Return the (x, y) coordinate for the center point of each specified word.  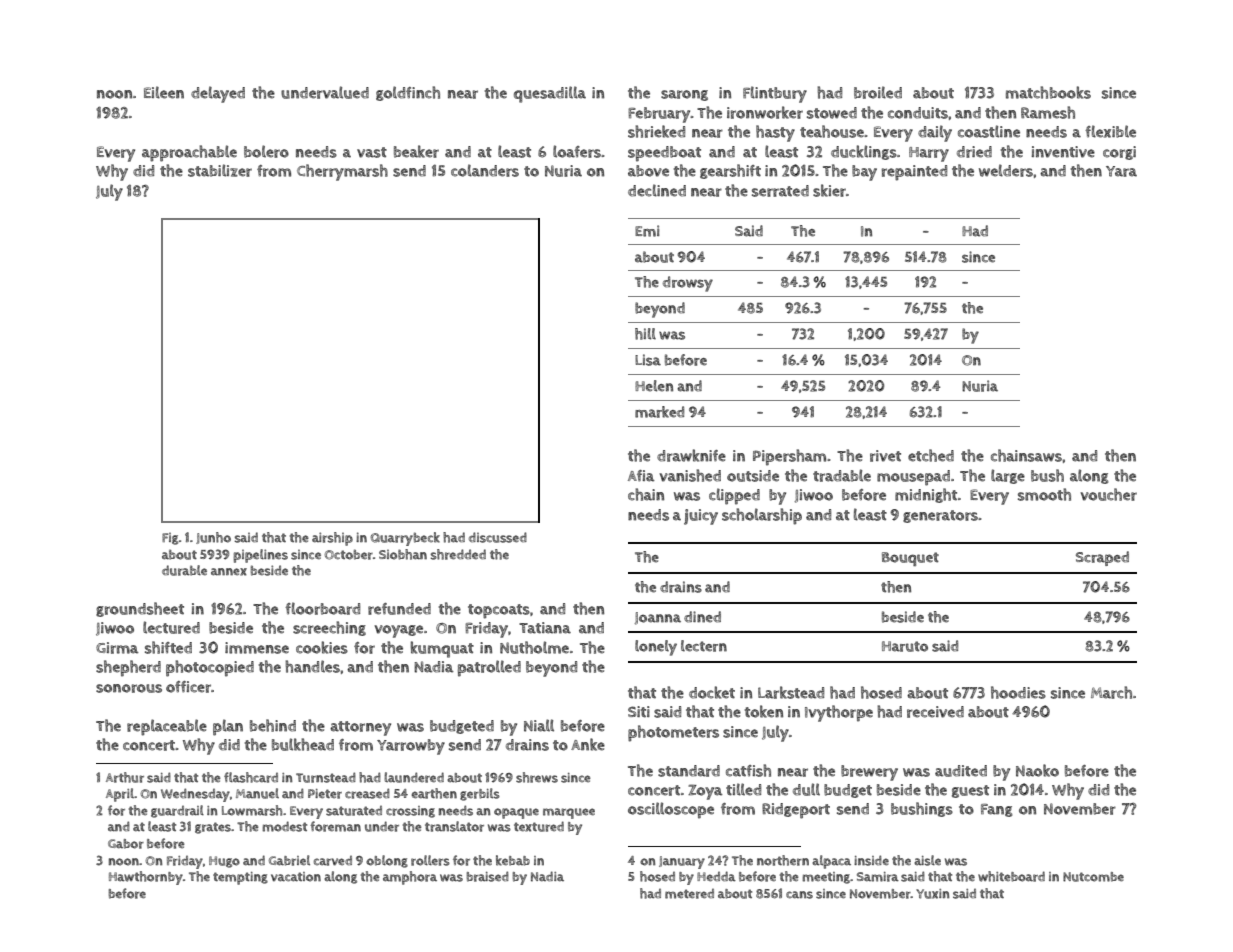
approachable (189, 153)
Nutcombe (1093, 877)
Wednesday (195, 795)
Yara (1121, 171)
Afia (641, 476)
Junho (213, 538)
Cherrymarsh (342, 172)
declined (657, 190)
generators (940, 516)
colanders (485, 170)
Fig (170, 539)
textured (539, 826)
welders (1006, 170)
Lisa (648, 360)
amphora (410, 878)
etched (931, 455)
